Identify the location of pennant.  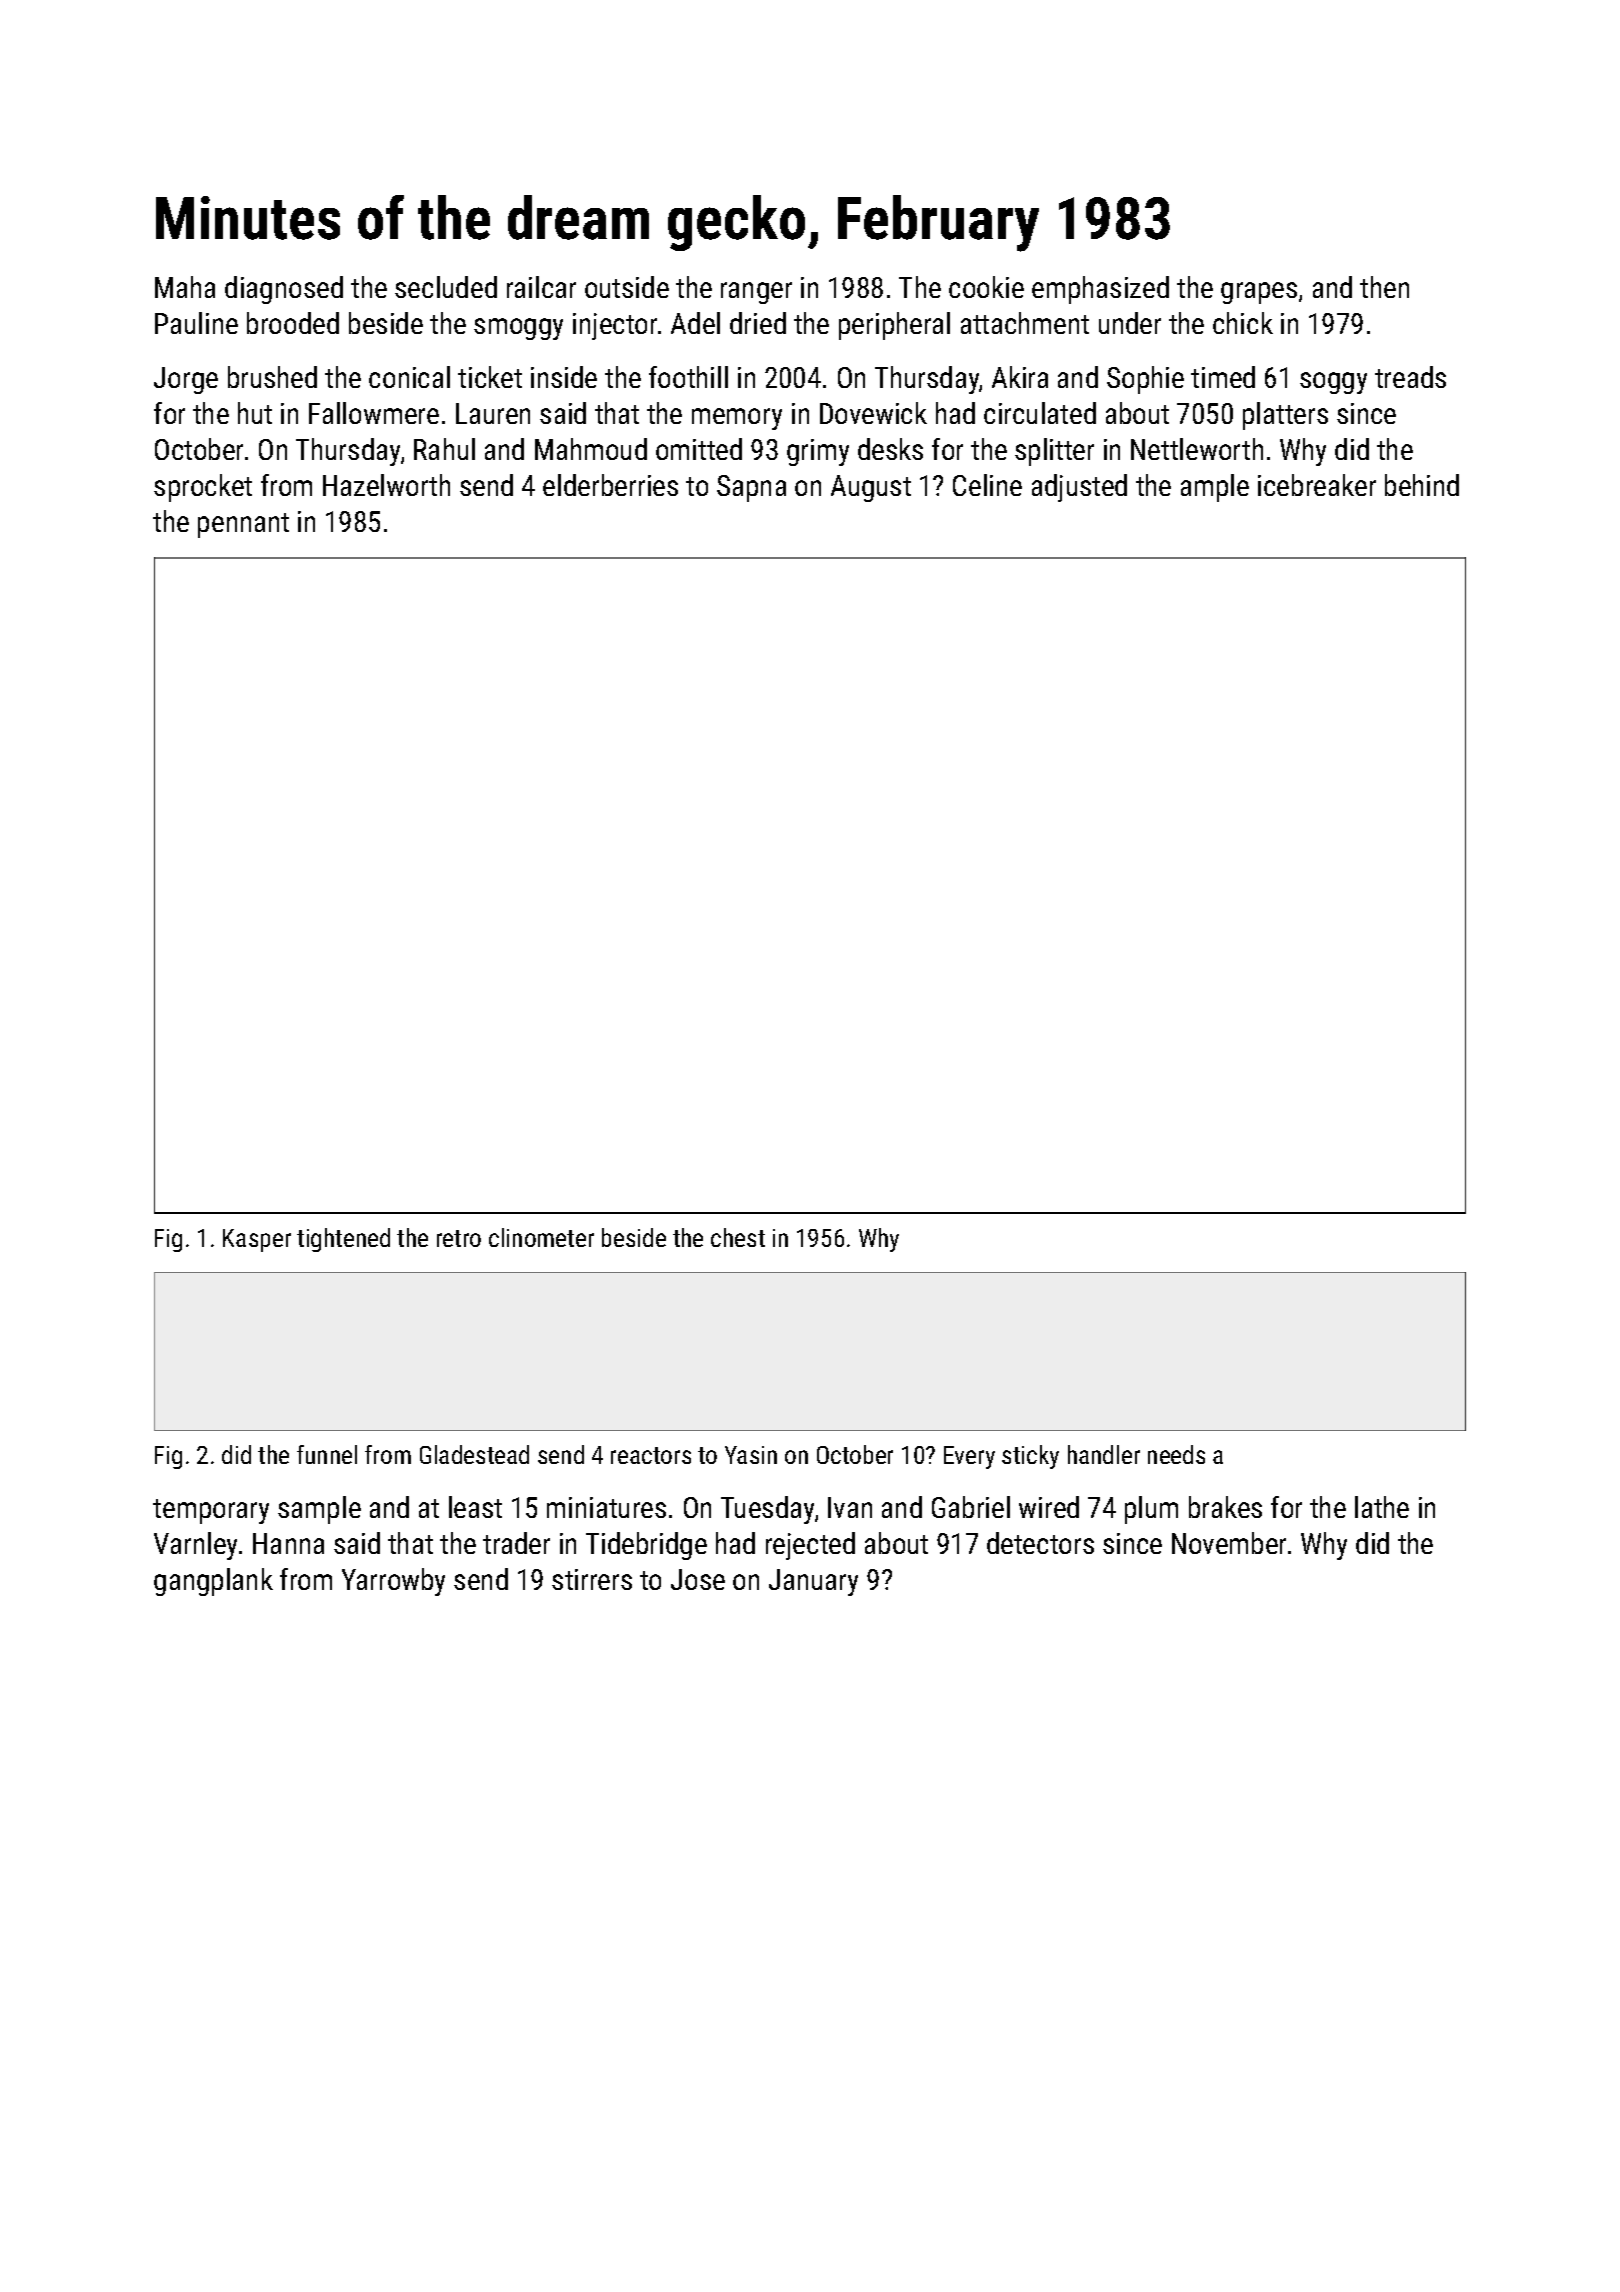
(243, 525).
